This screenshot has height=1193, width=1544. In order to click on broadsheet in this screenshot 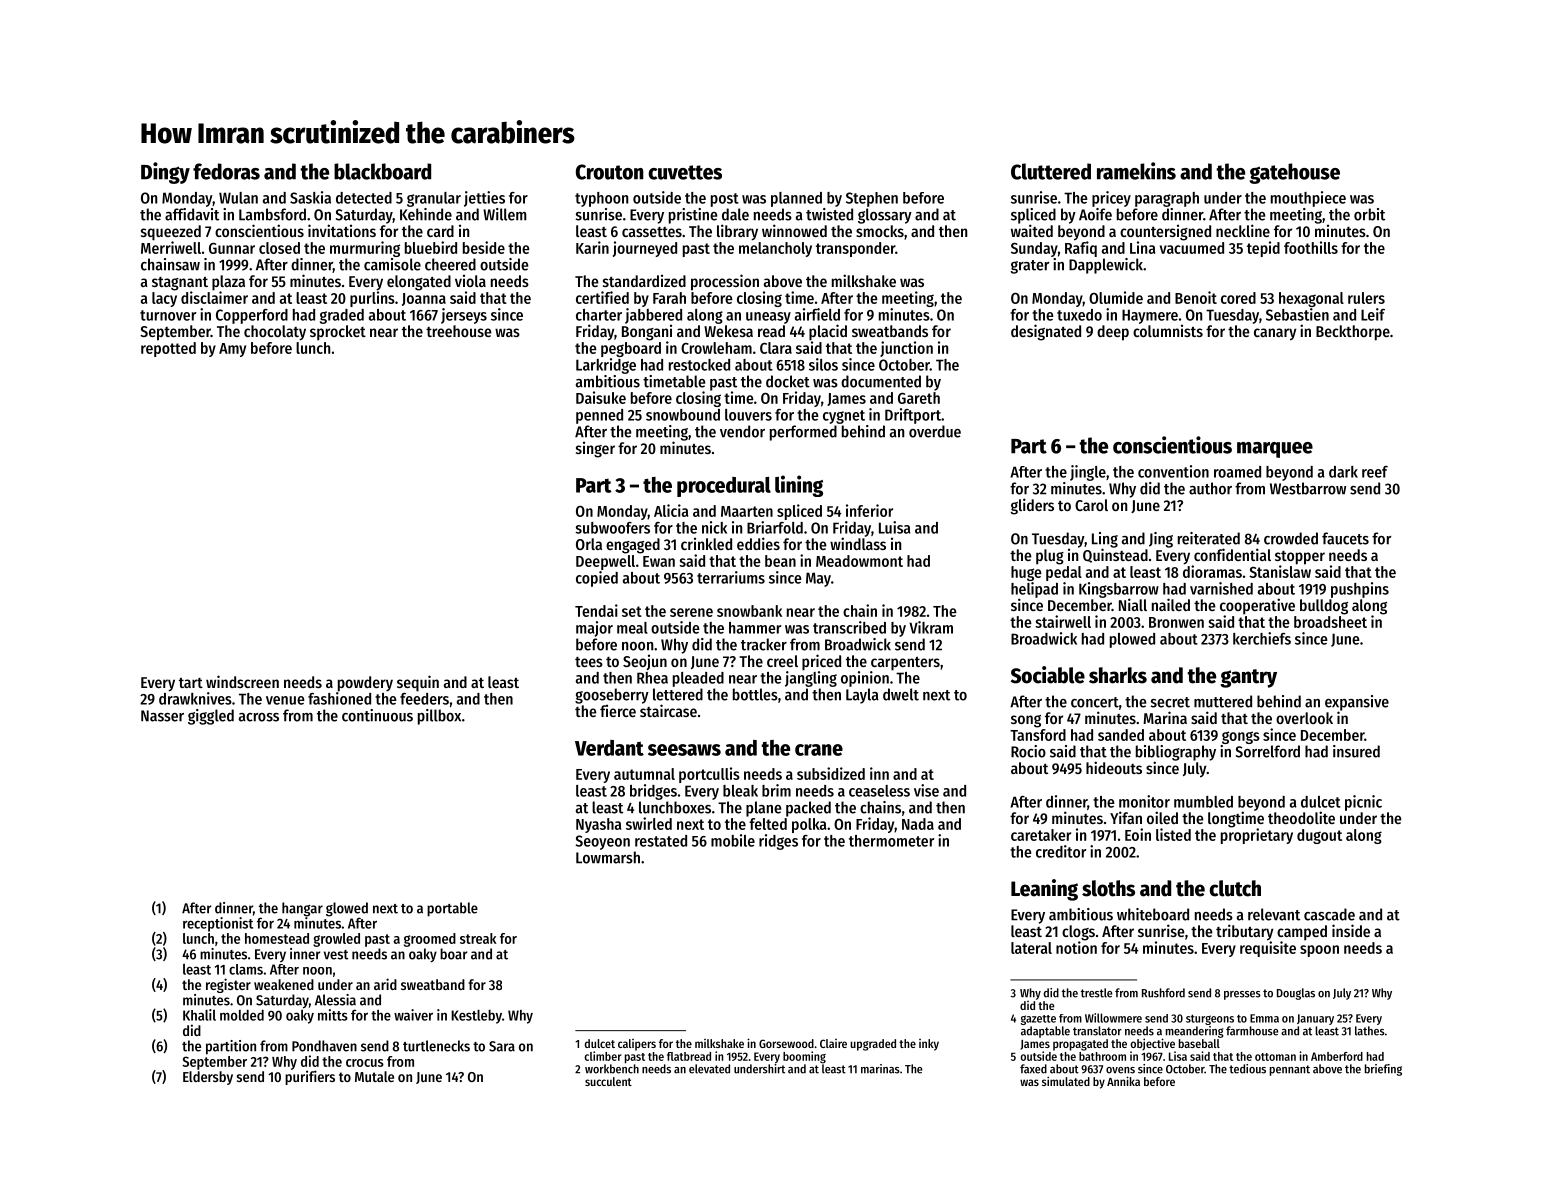, I will do `click(1330, 622)`.
